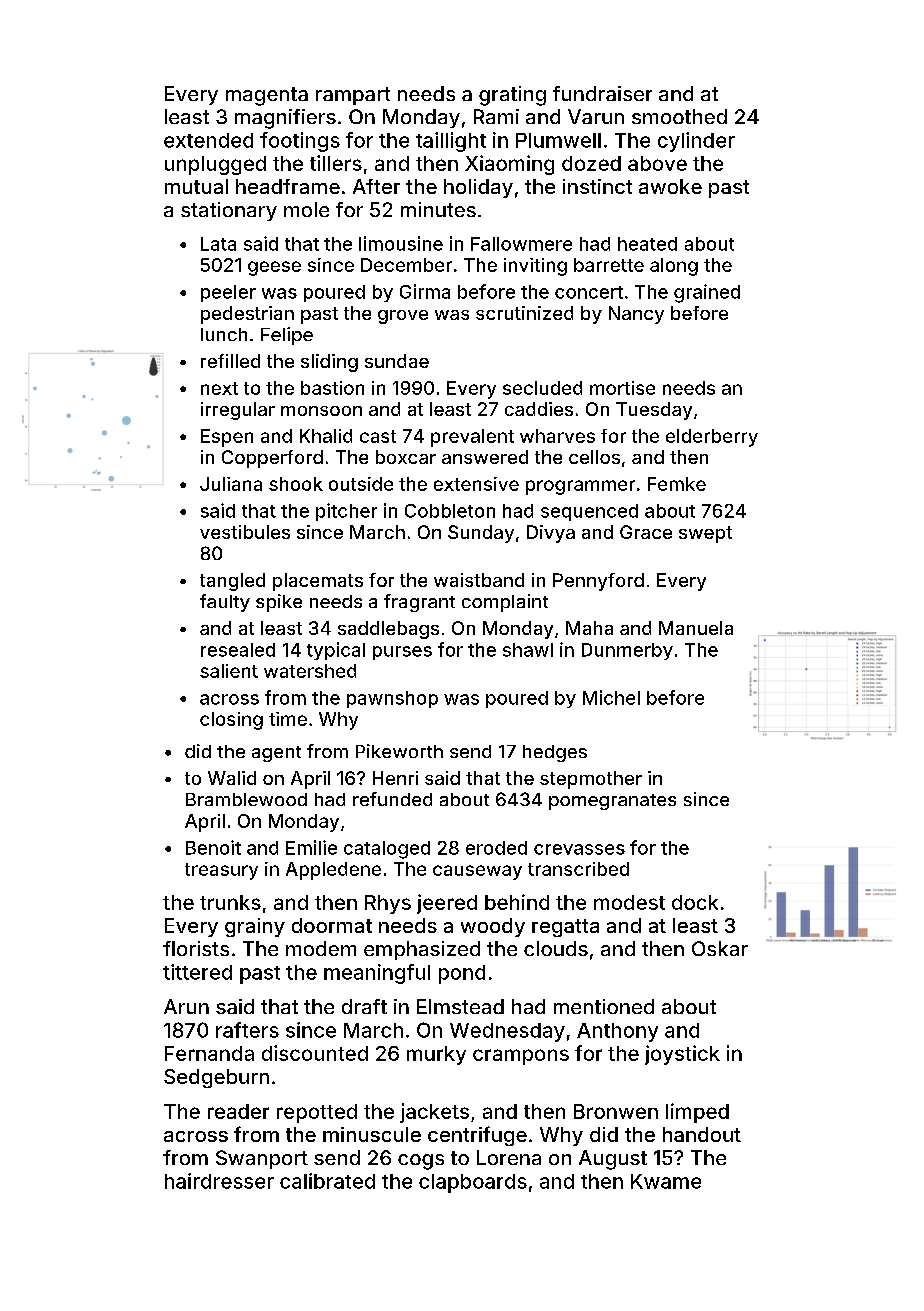 This page has height=1311, width=924. What do you see at coordinates (315, 1053) in the page?
I see `discounted` at bounding box center [315, 1053].
